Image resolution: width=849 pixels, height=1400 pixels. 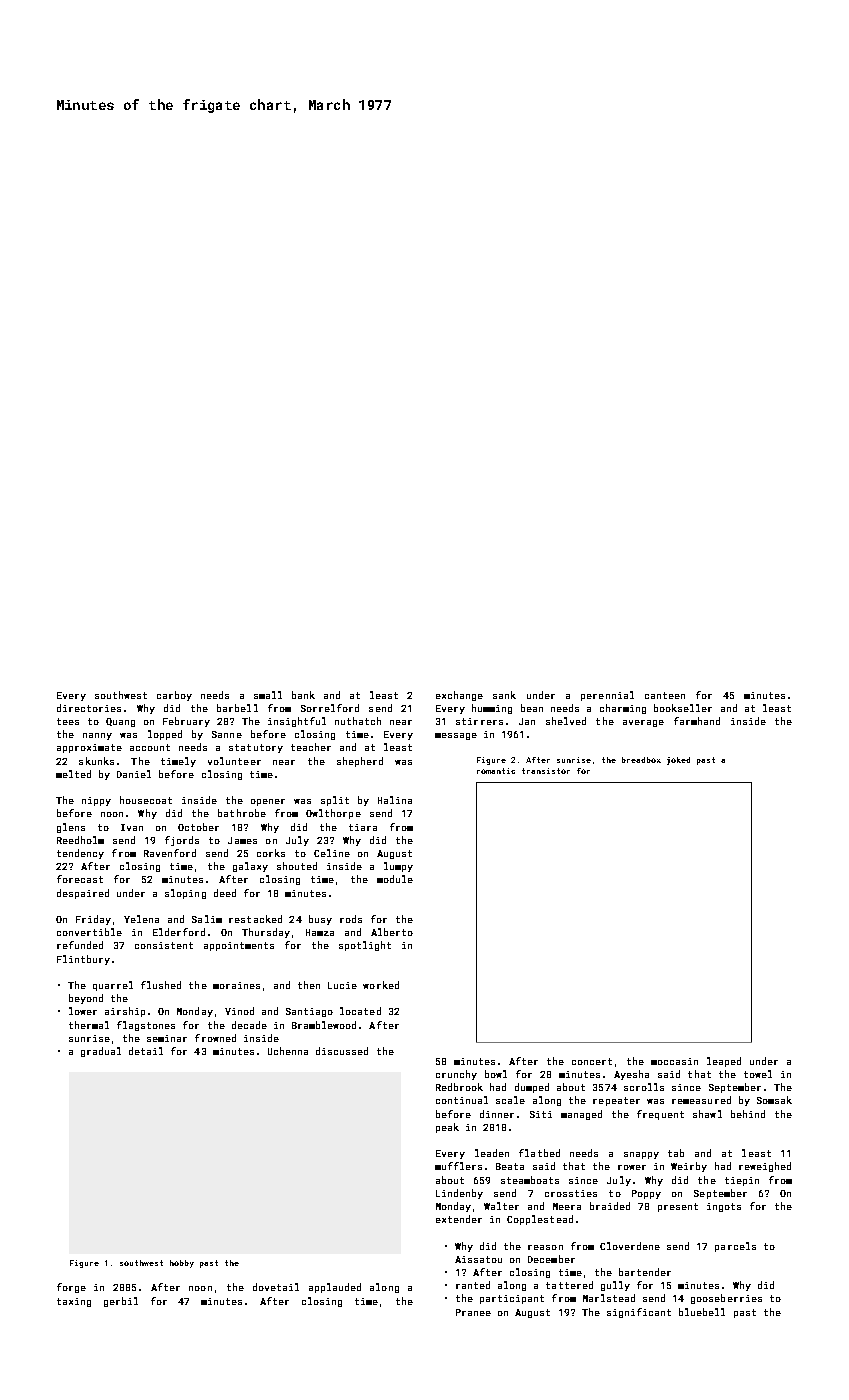 I want to click on Ivan, so click(x=132, y=827).
